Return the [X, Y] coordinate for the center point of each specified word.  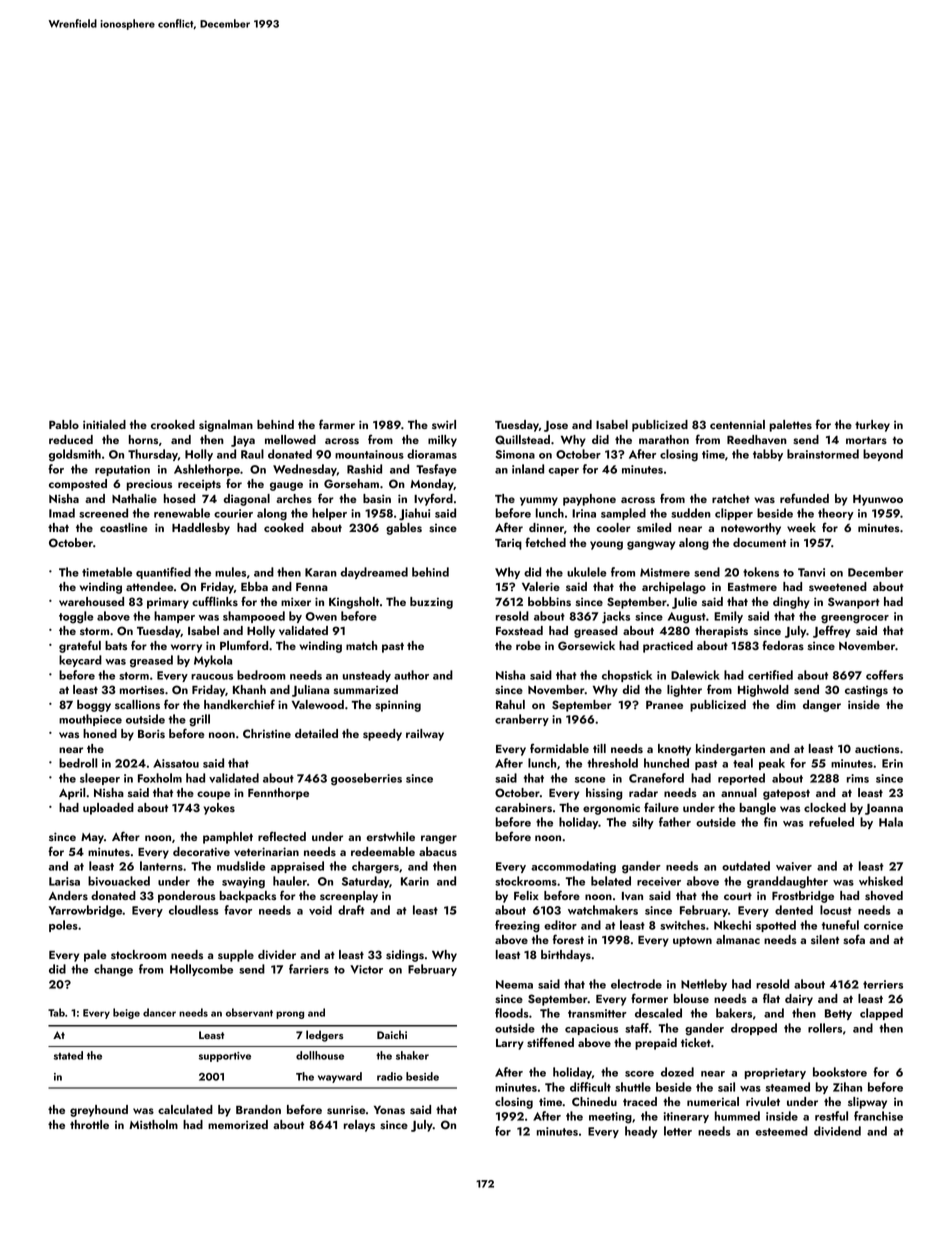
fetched [545, 542]
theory [836, 514]
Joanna [884, 809]
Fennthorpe [278, 794]
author [411, 675]
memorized [238, 1124]
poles [63, 926]
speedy [382, 735]
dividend [837, 1131]
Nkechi [732, 925]
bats [116, 645]
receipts [199, 485]
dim [786, 704]
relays [359, 1126]
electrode [636, 984]
